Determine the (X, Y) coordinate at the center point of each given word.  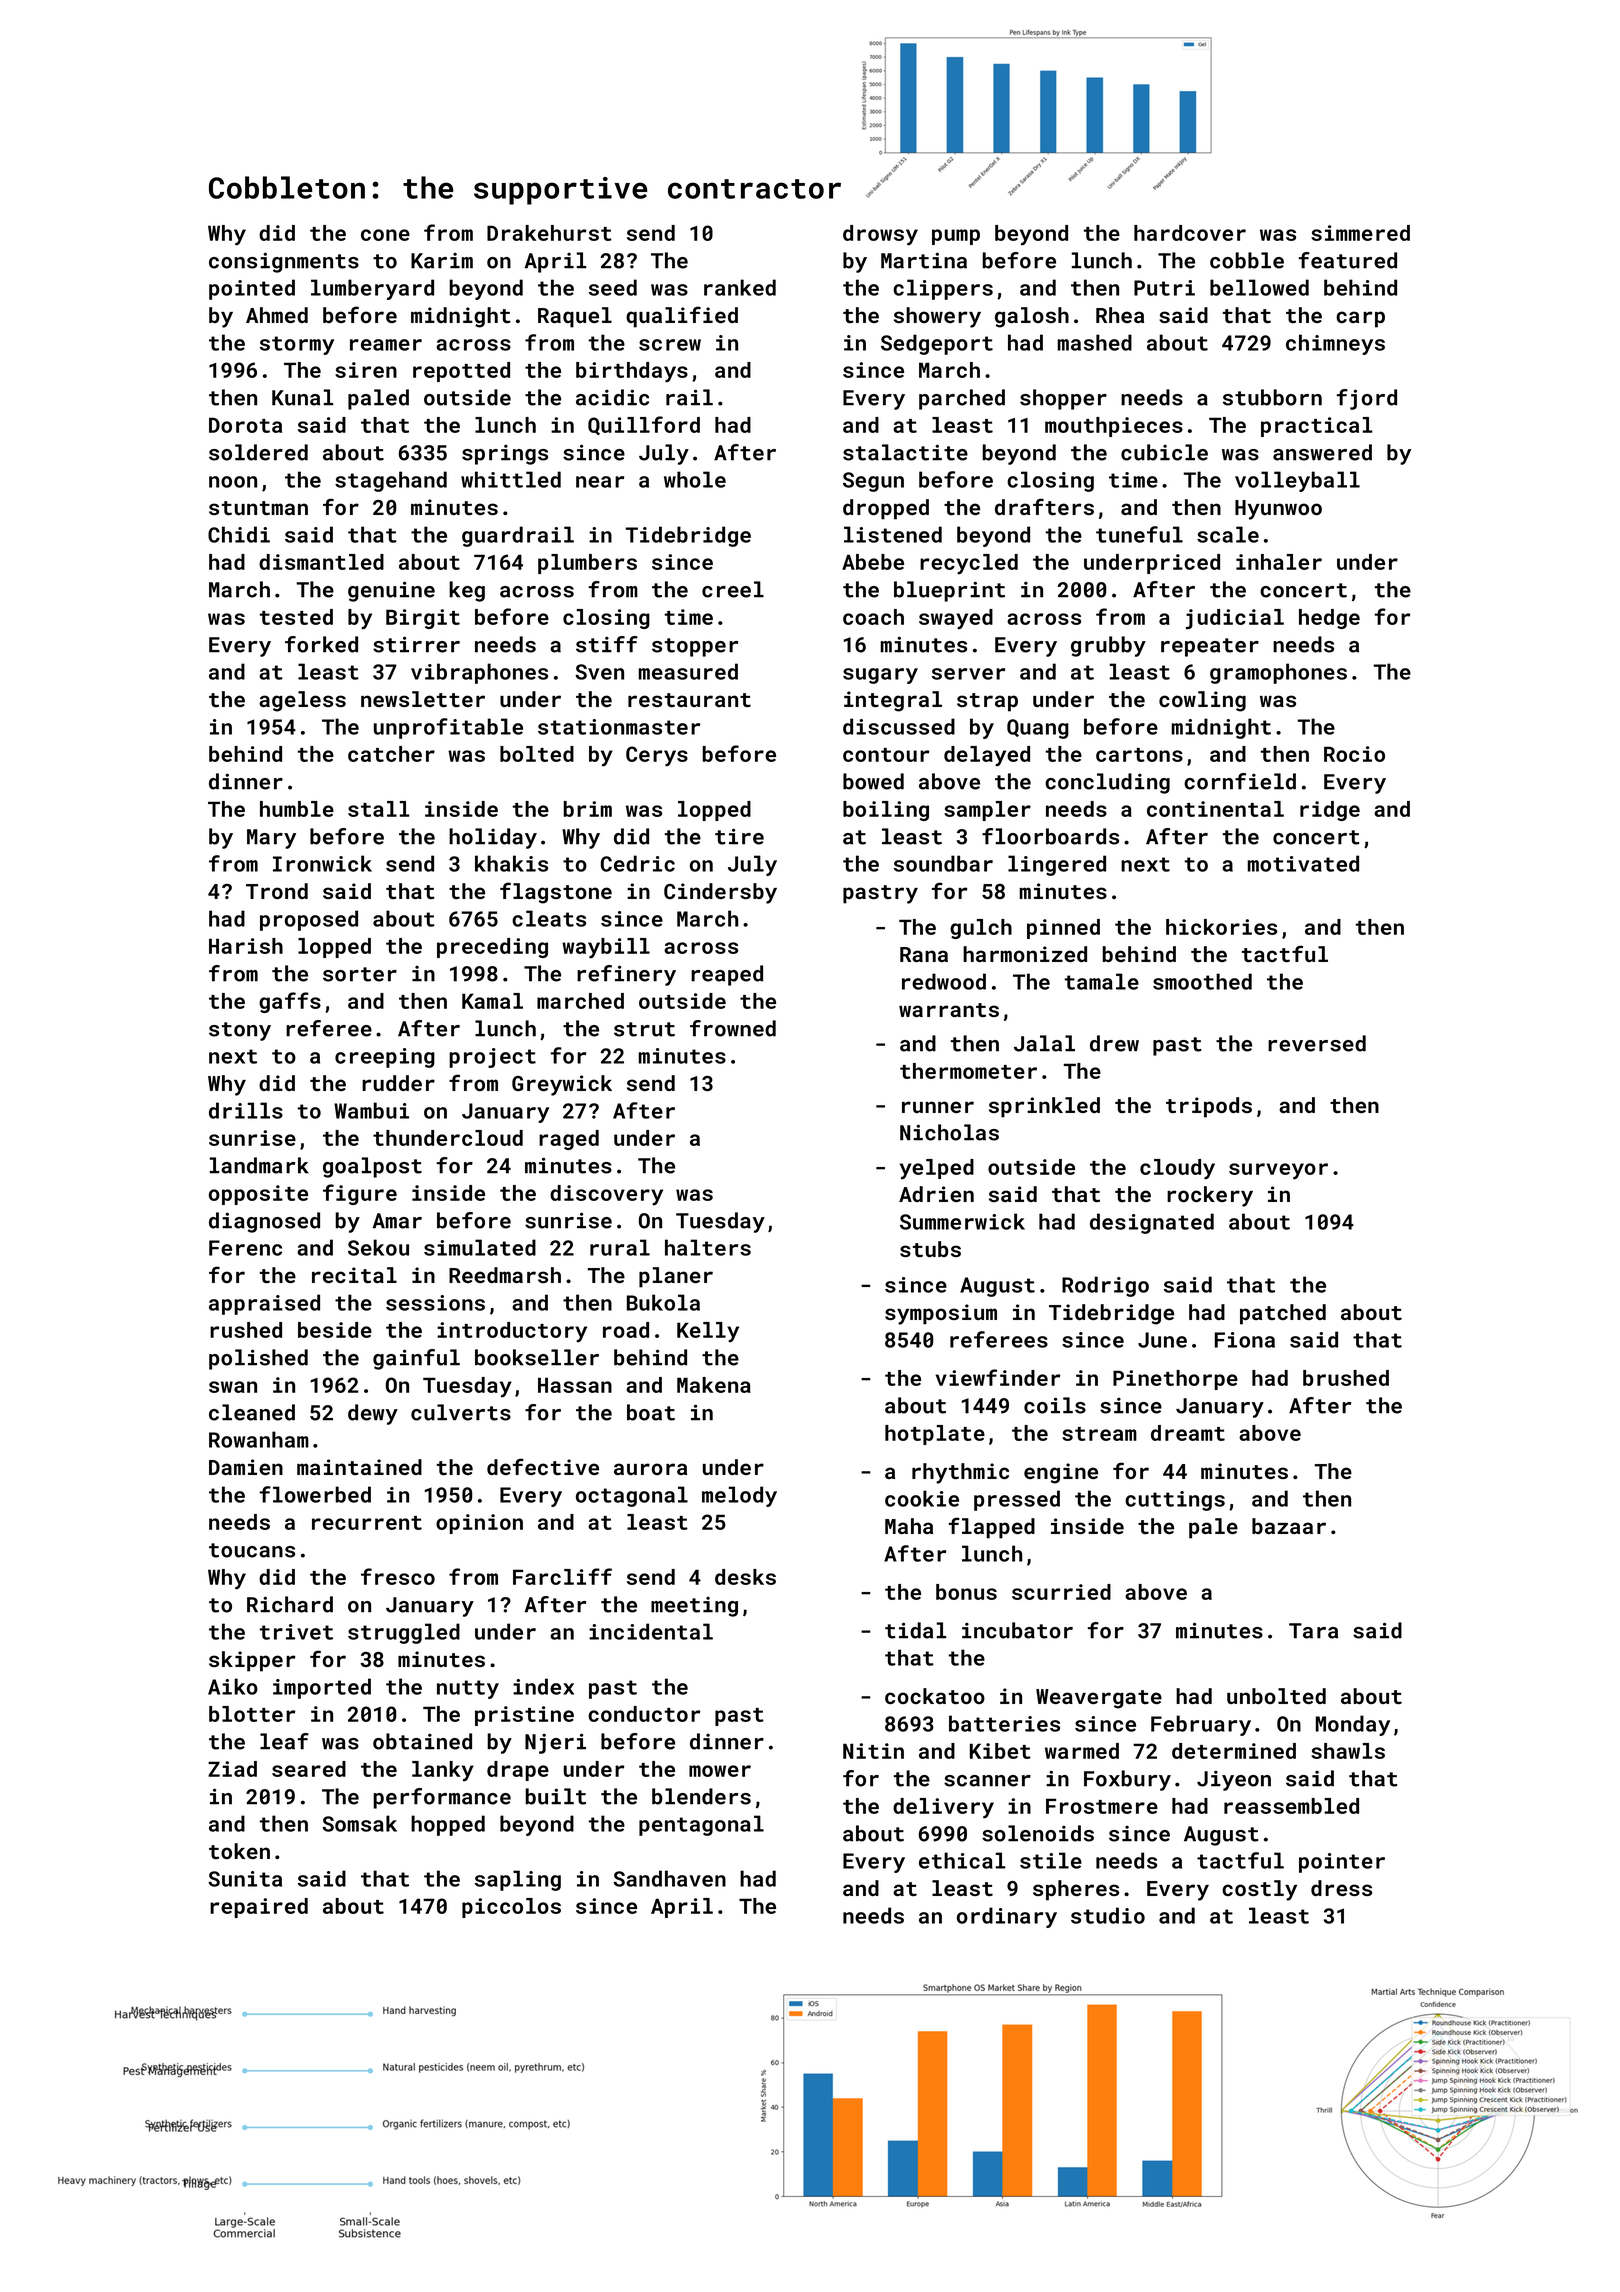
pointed (252, 289)
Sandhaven (669, 1878)
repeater (1210, 647)
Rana (924, 954)
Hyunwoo (1278, 510)
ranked (740, 287)
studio (1108, 1915)
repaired (259, 1908)
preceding (492, 948)
